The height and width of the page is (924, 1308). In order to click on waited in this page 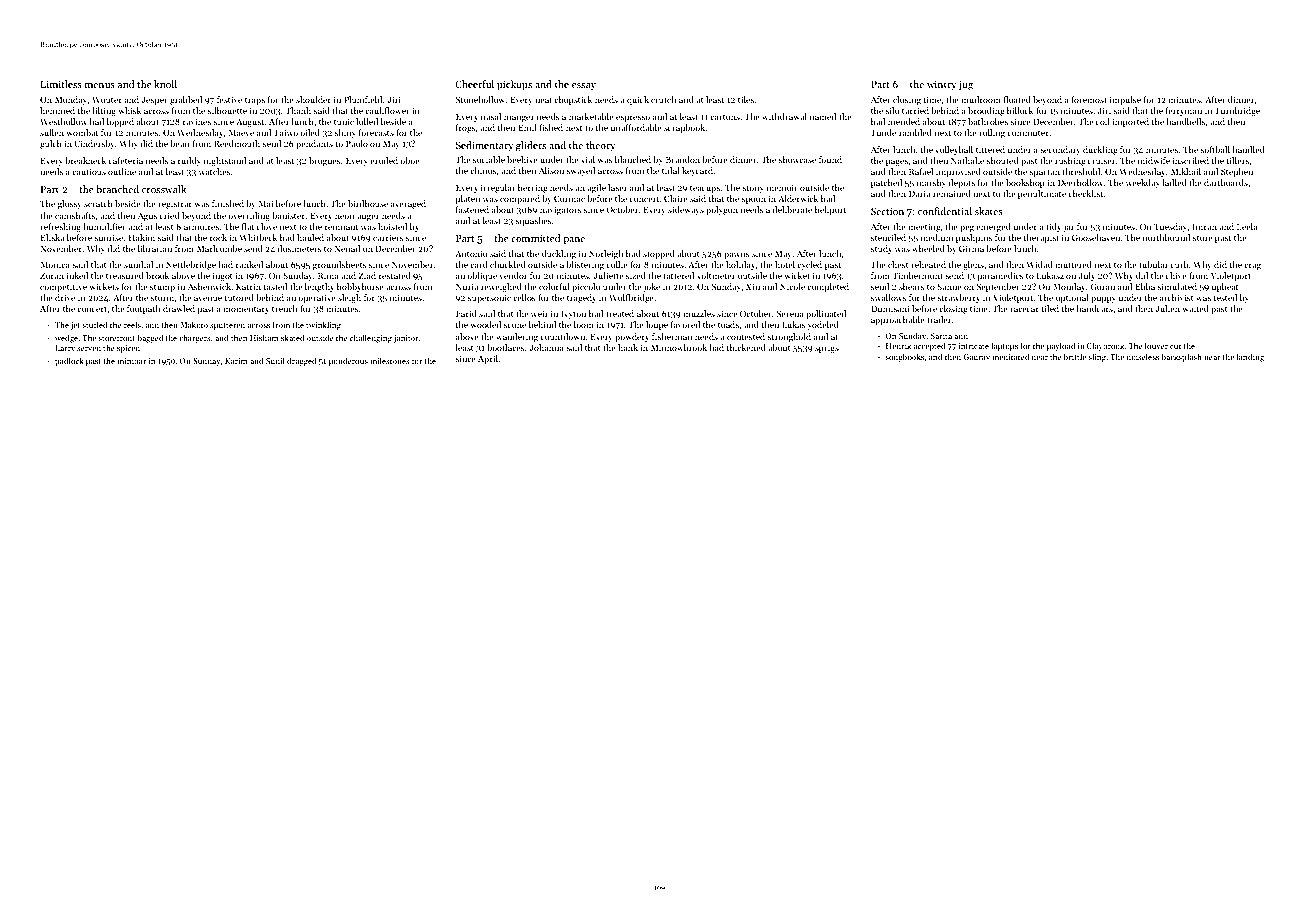, I will do `click(1195, 308)`.
